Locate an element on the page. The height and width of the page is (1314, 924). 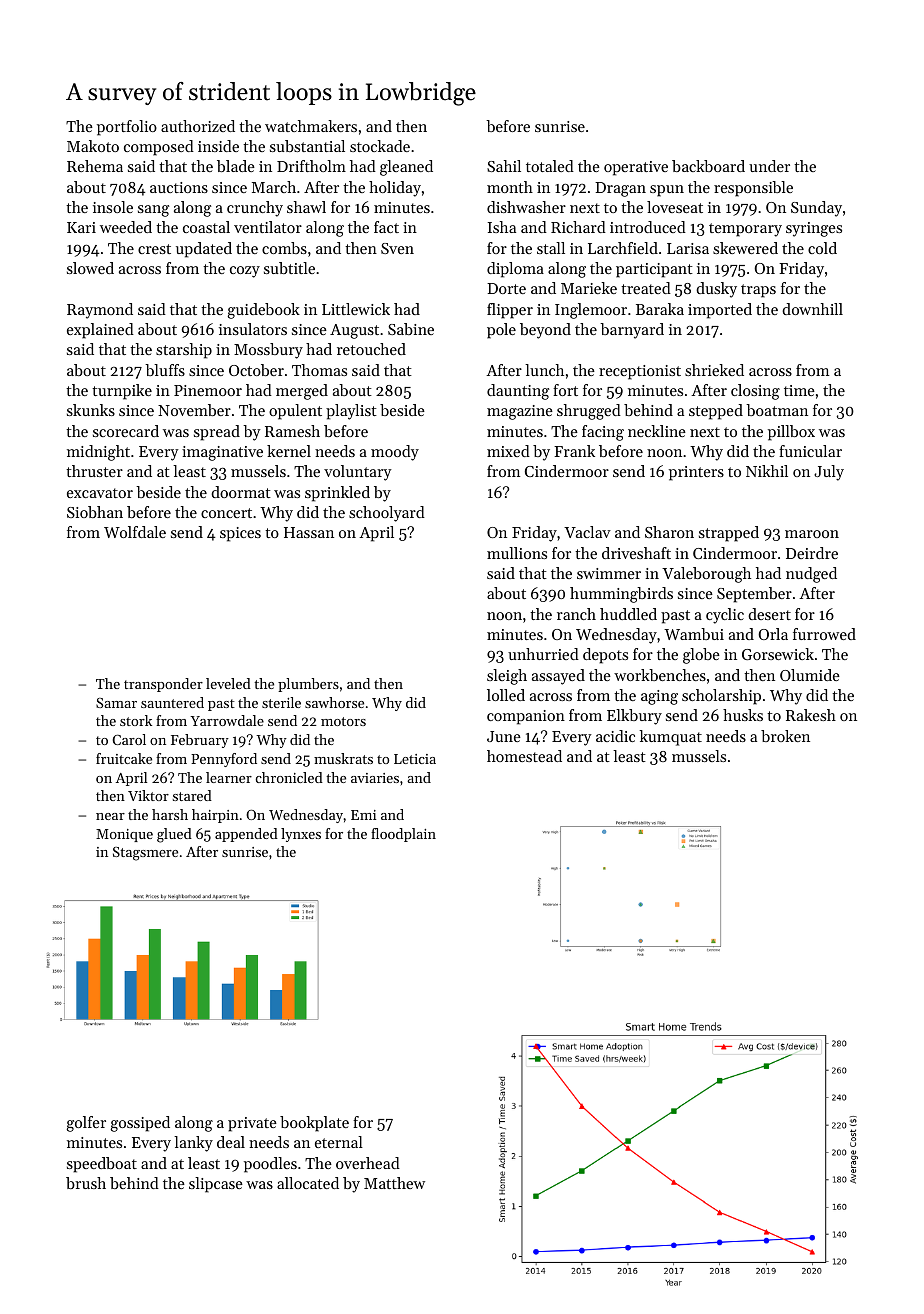
totaled is located at coordinates (550, 166).
